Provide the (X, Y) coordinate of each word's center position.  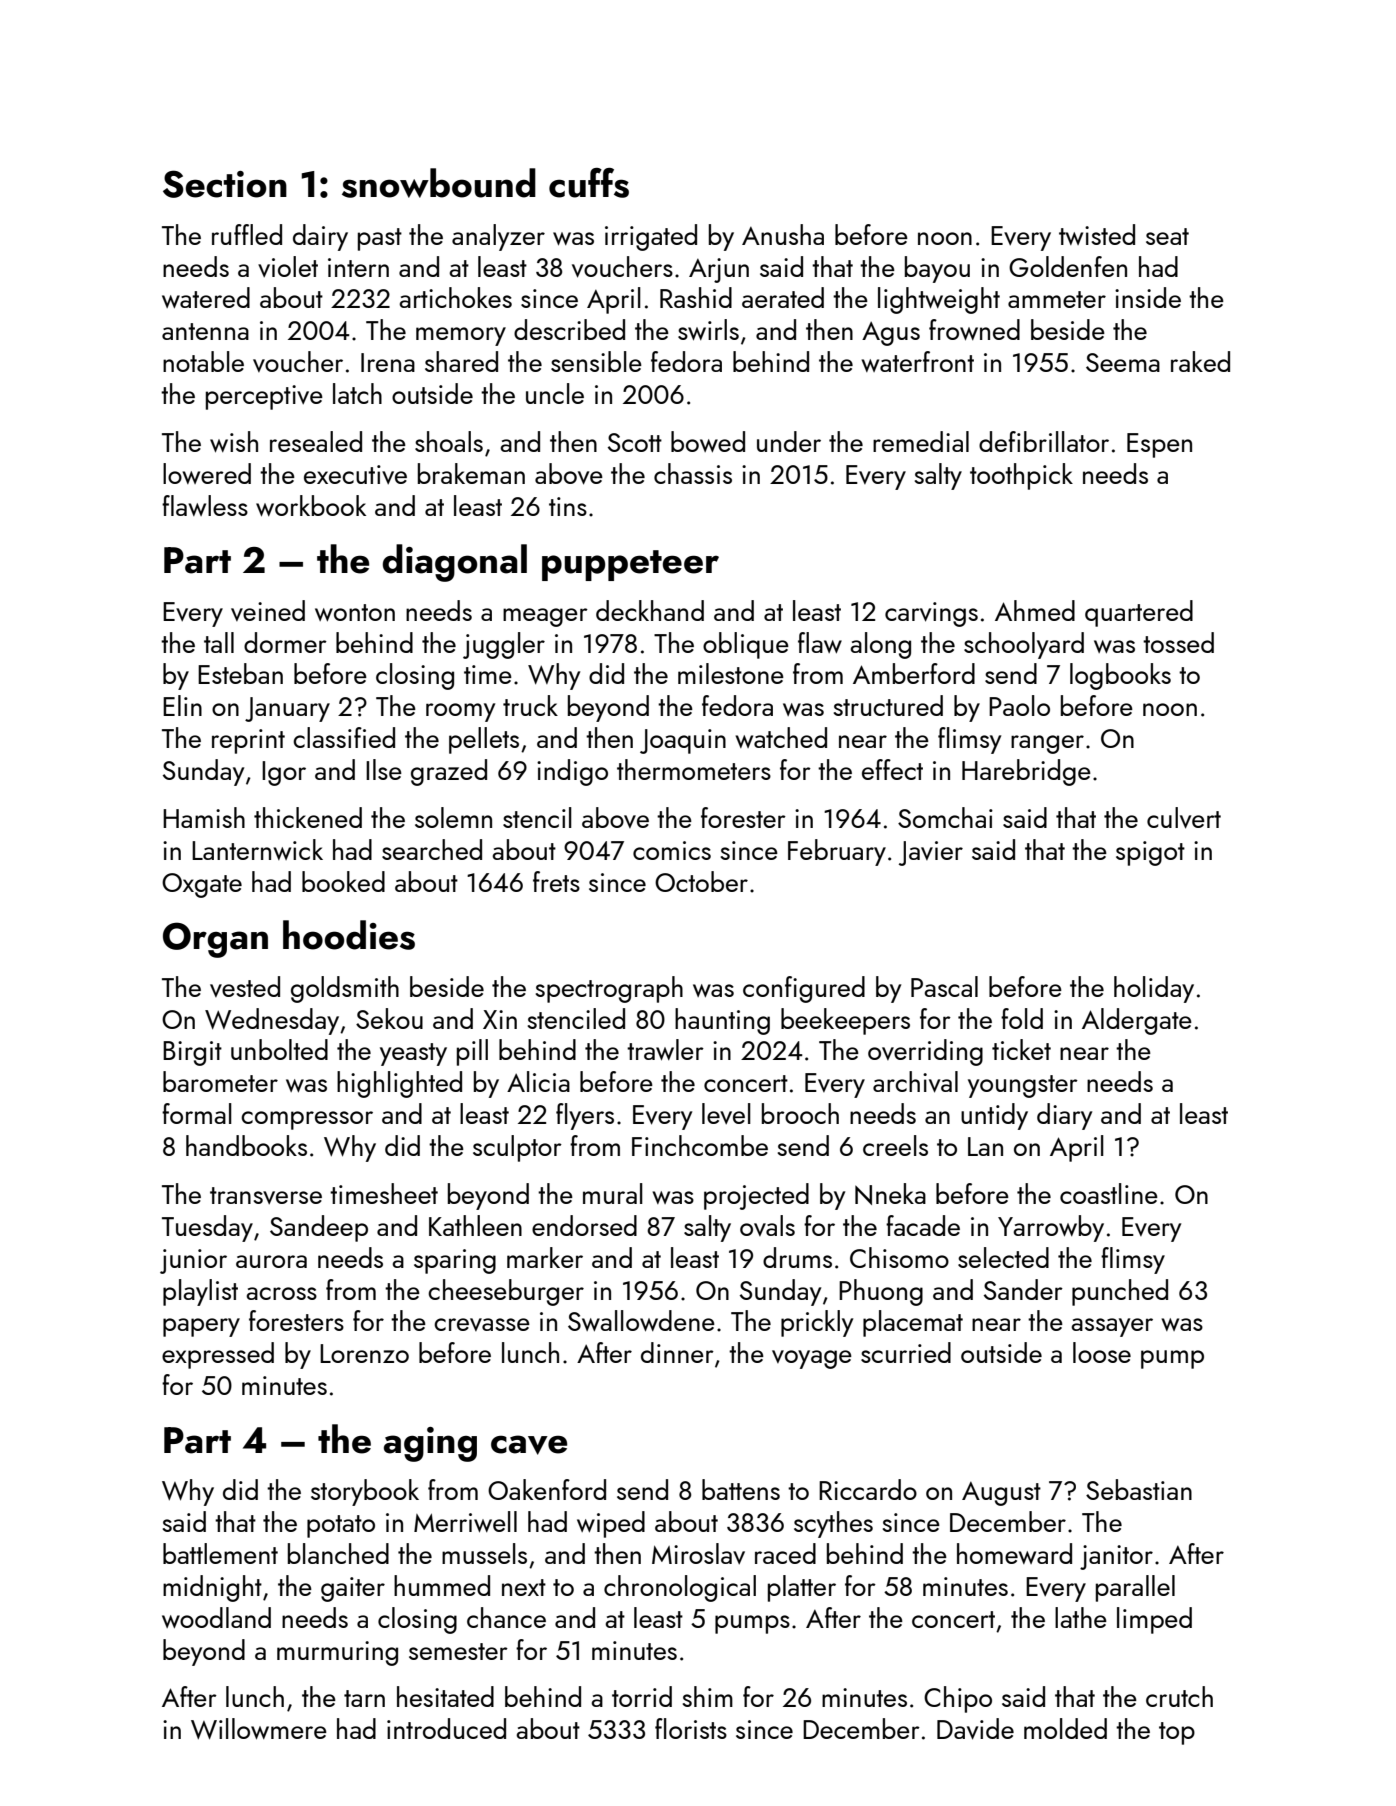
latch (357, 393)
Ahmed (1035, 610)
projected (756, 1196)
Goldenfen (1068, 266)
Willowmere (259, 1729)
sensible (596, 361)
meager (545, 617)
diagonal (455, 563)
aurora (271, 1261)
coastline (1109, 1193)
